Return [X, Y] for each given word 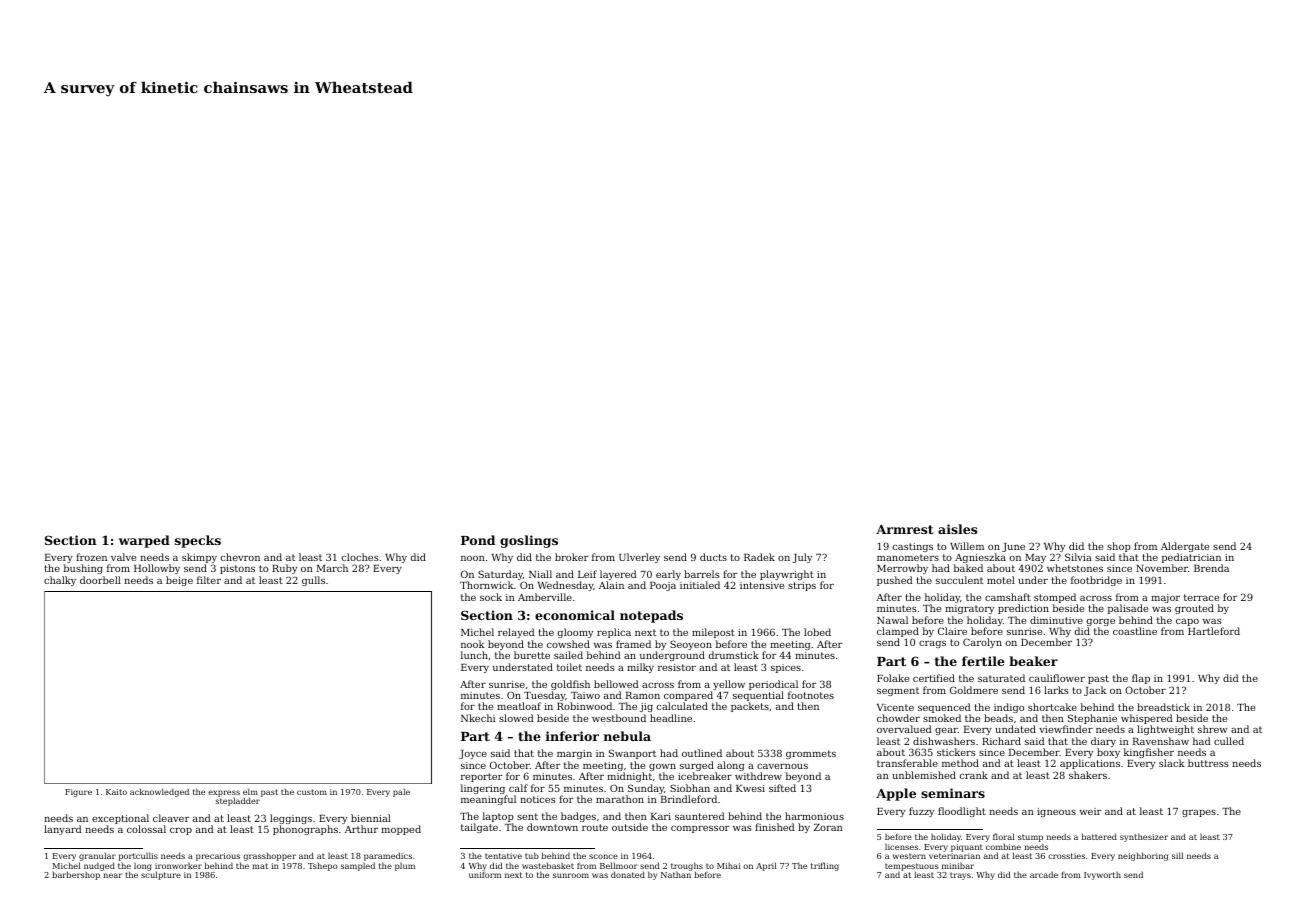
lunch [474, 655]
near [112, 875]
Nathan [676, 875]
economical [575, 615]
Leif [587, 574]
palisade [1128, 609]
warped [144, 541]
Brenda [1211, 568]
